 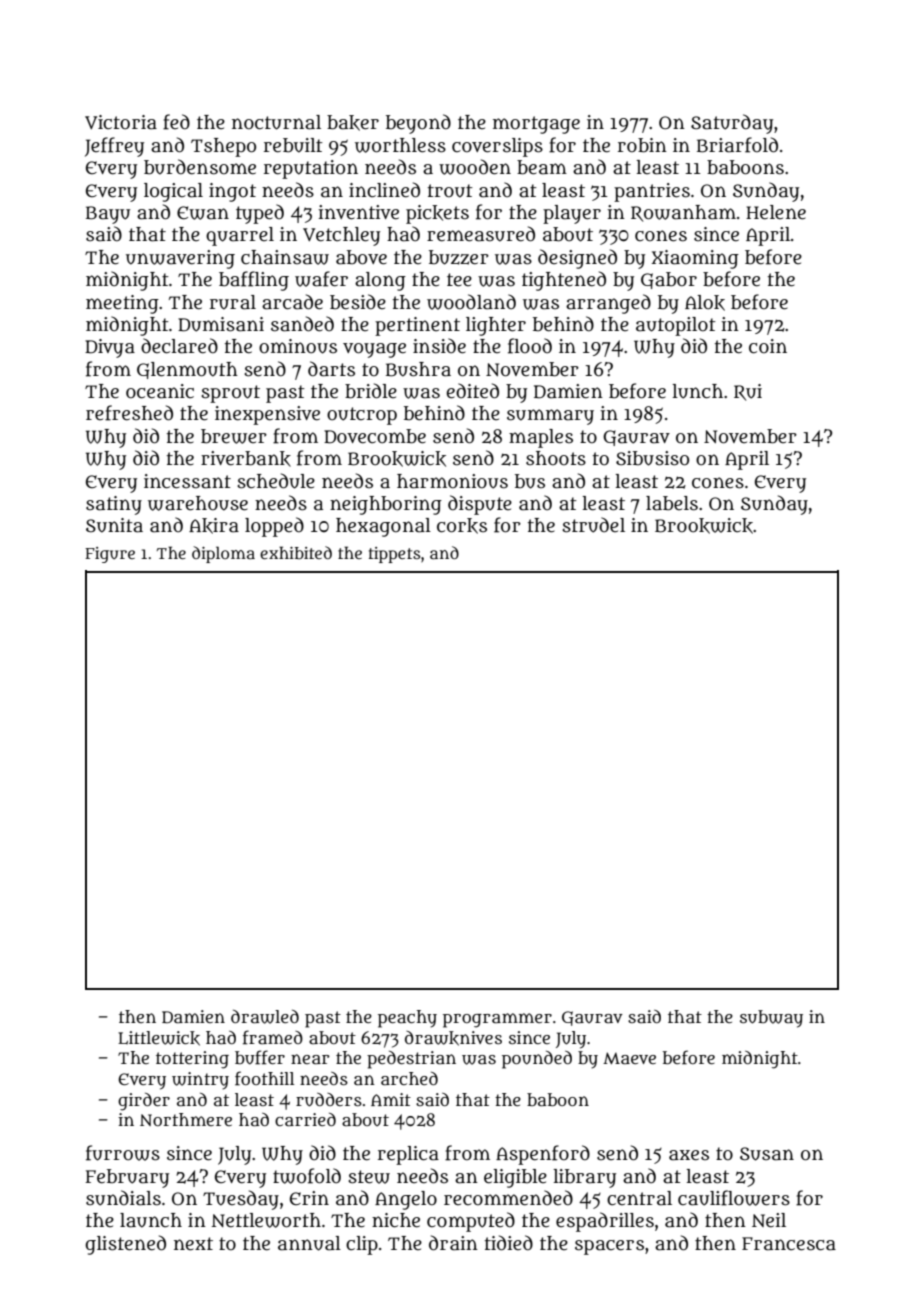 What do you see at coordinates (232, 192) in the screenshot?
I see `ingot` at bounding box center [232, 192].
